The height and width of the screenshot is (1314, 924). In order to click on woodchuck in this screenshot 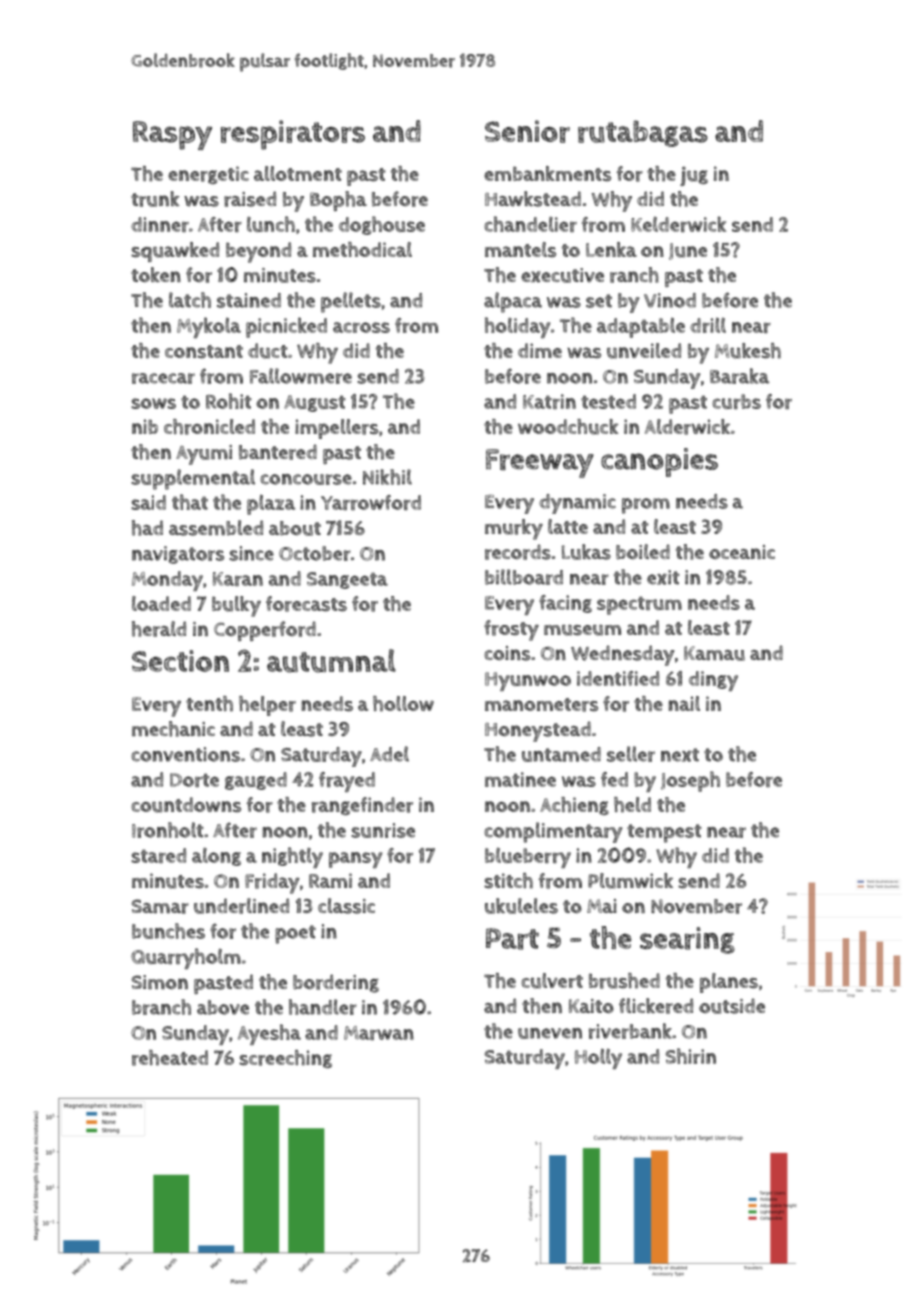, I will do `click(568, 427)`.
